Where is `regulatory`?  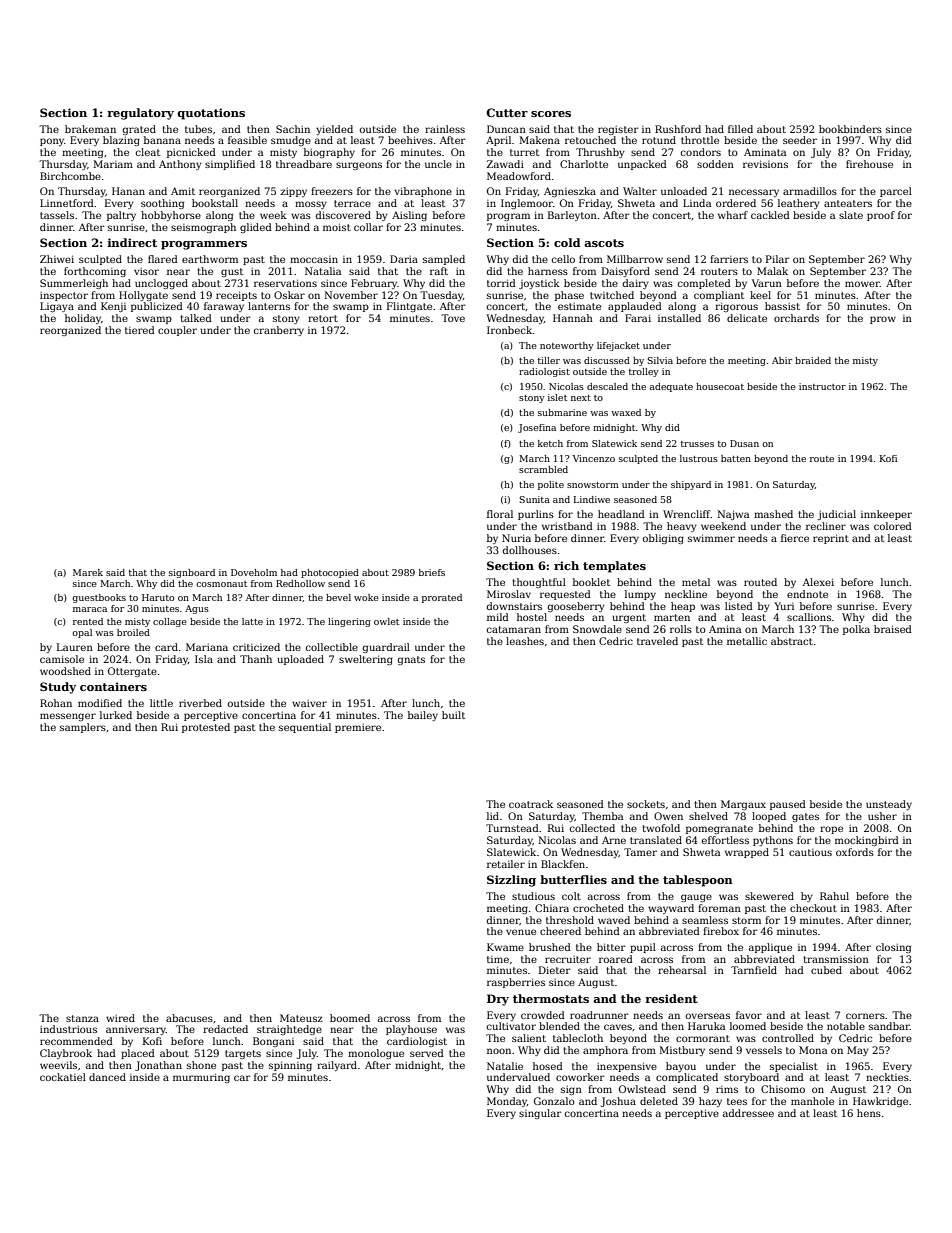
regulatory is located at coordinates (140, 114).
